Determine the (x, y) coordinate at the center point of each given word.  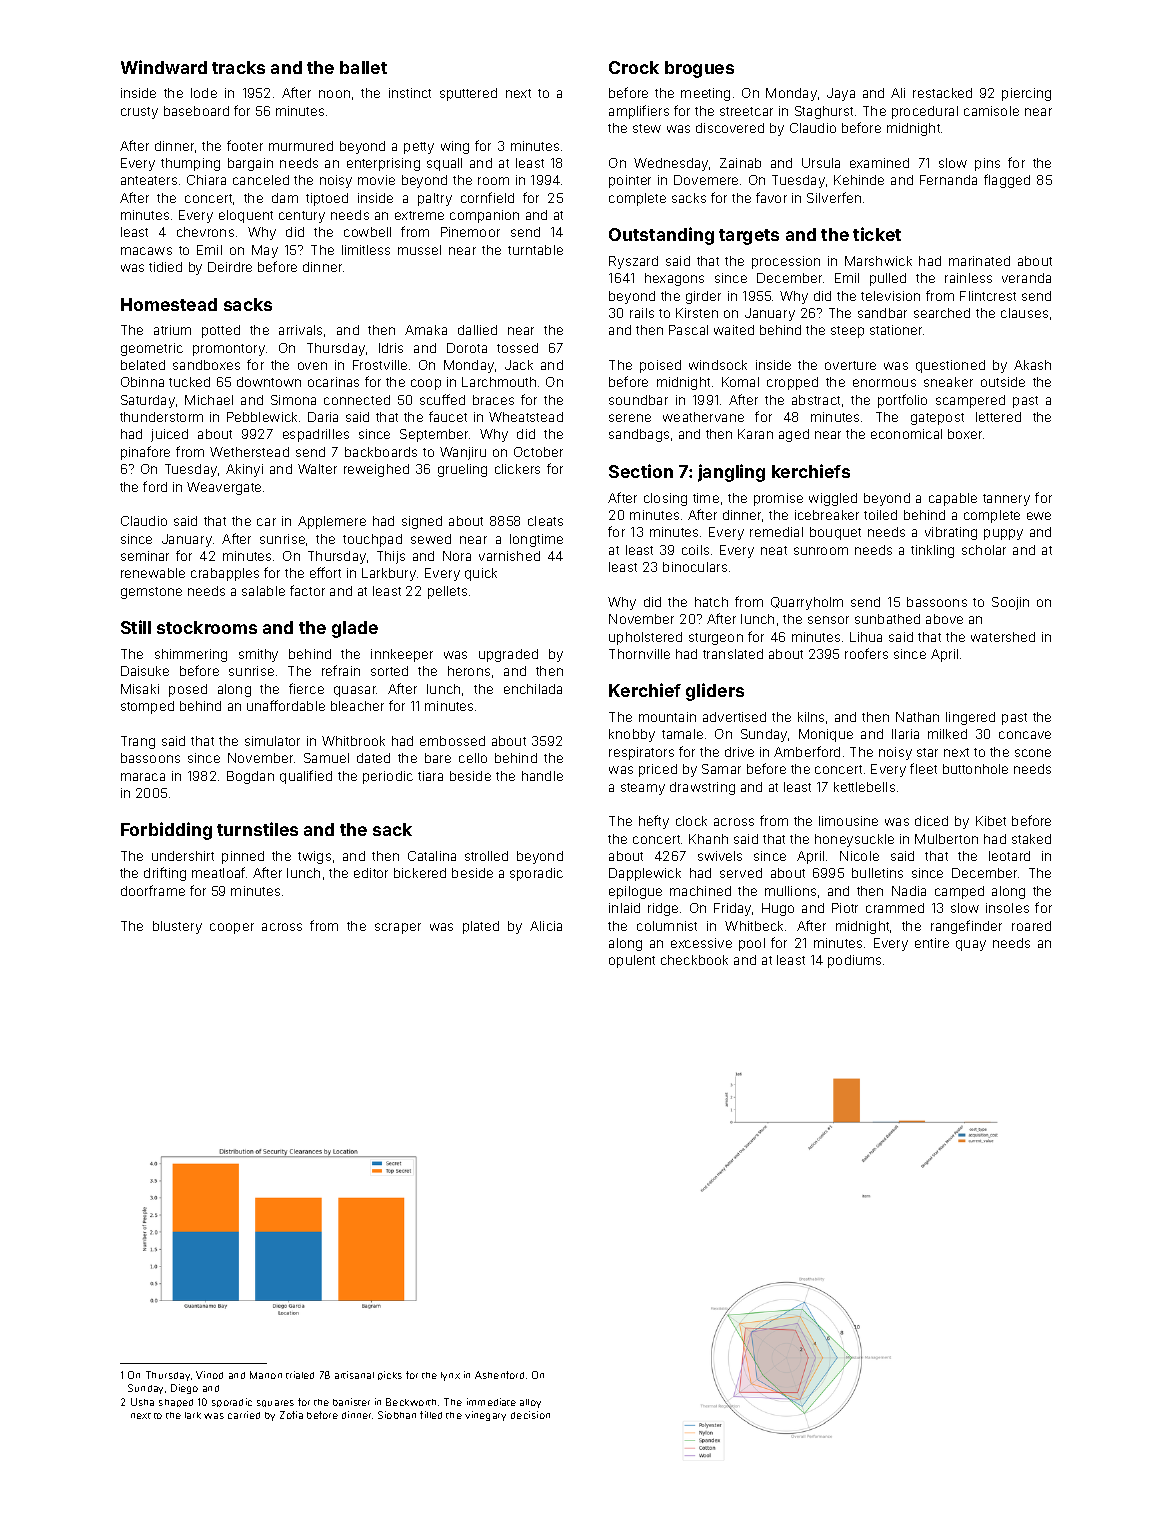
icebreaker (827, 515)
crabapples (225, 574)
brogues (699, 69)
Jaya (841, 94)
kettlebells (864, 787)
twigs (314, 857)
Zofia (291, 1415)
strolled (486, 856)
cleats (545, 521)
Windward (164, 67)
